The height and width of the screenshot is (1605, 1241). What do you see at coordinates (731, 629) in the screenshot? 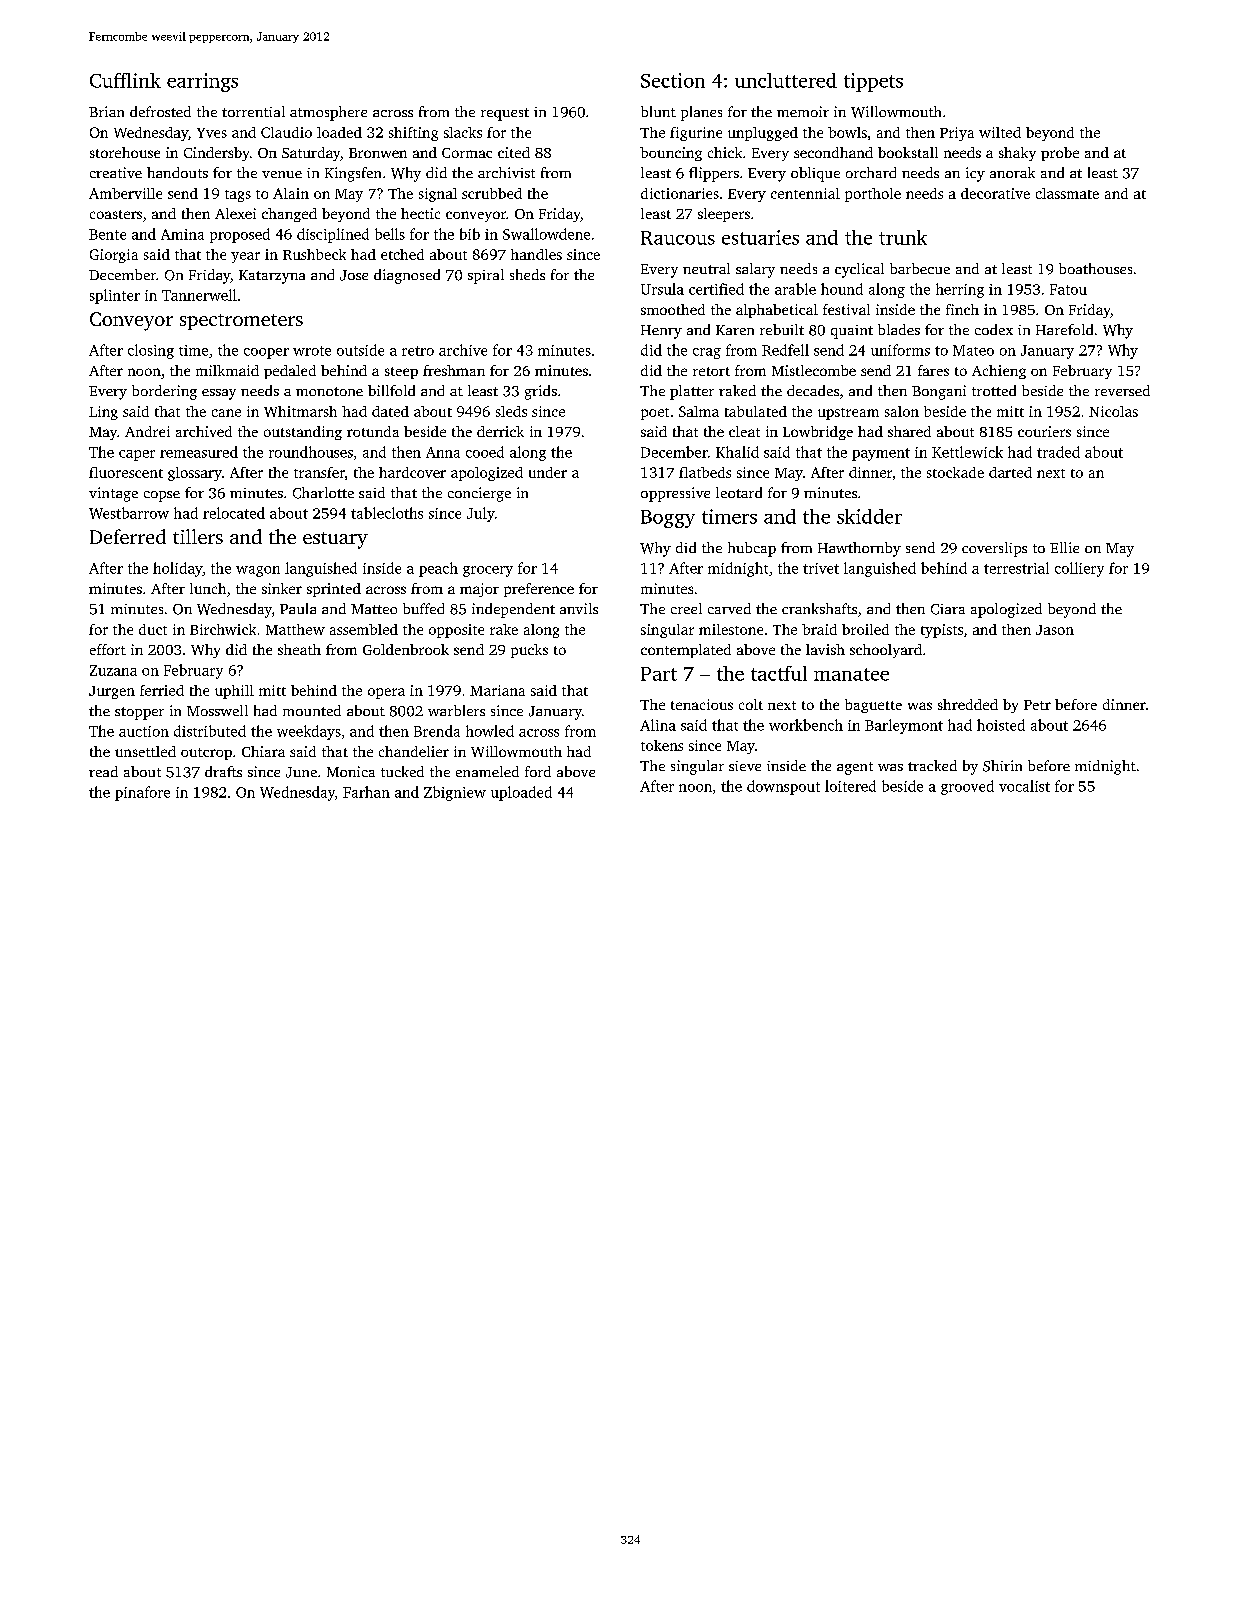
I see `milestone` at bounding box center [731, 629].
